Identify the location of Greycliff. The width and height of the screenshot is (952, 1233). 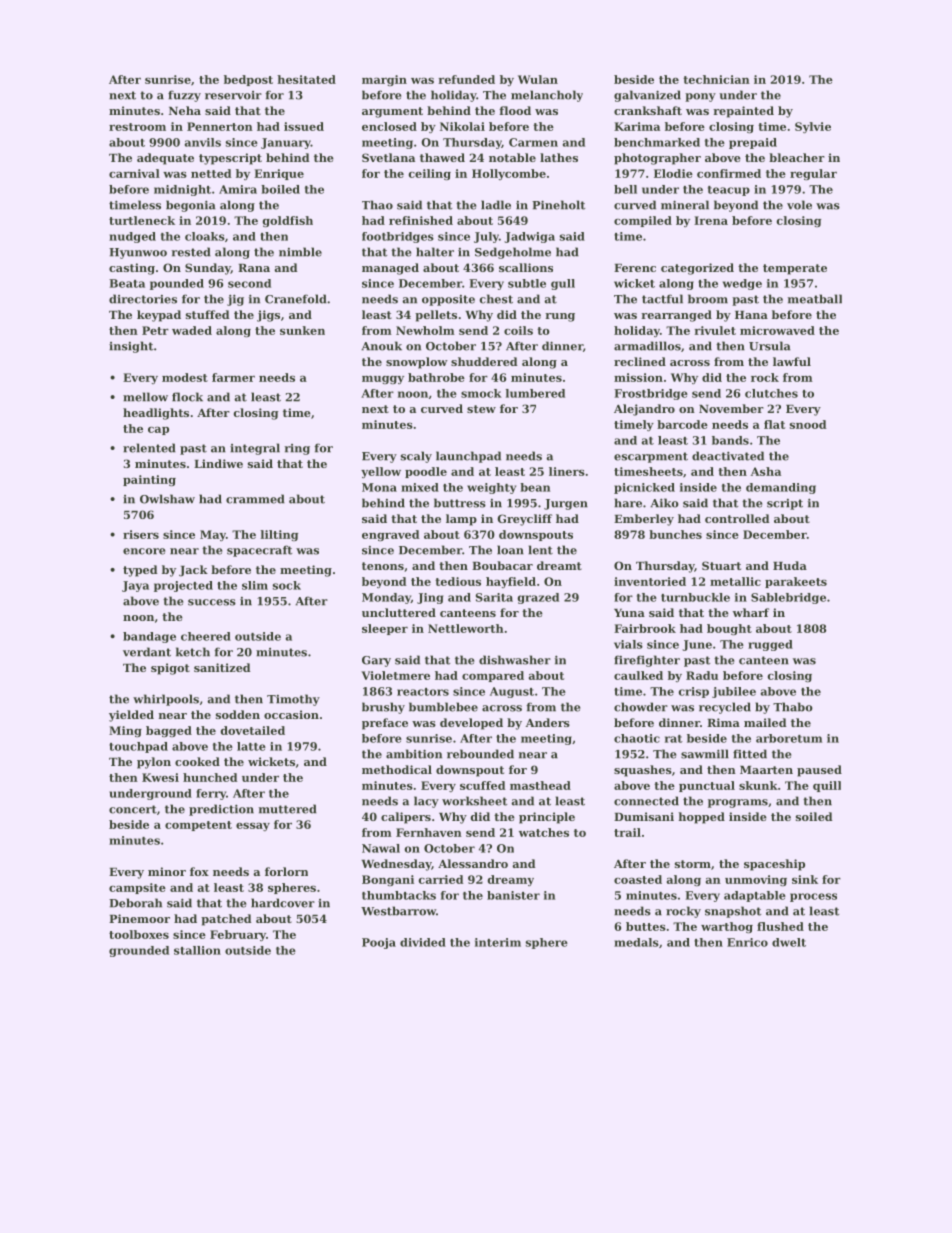
(525, 520).
